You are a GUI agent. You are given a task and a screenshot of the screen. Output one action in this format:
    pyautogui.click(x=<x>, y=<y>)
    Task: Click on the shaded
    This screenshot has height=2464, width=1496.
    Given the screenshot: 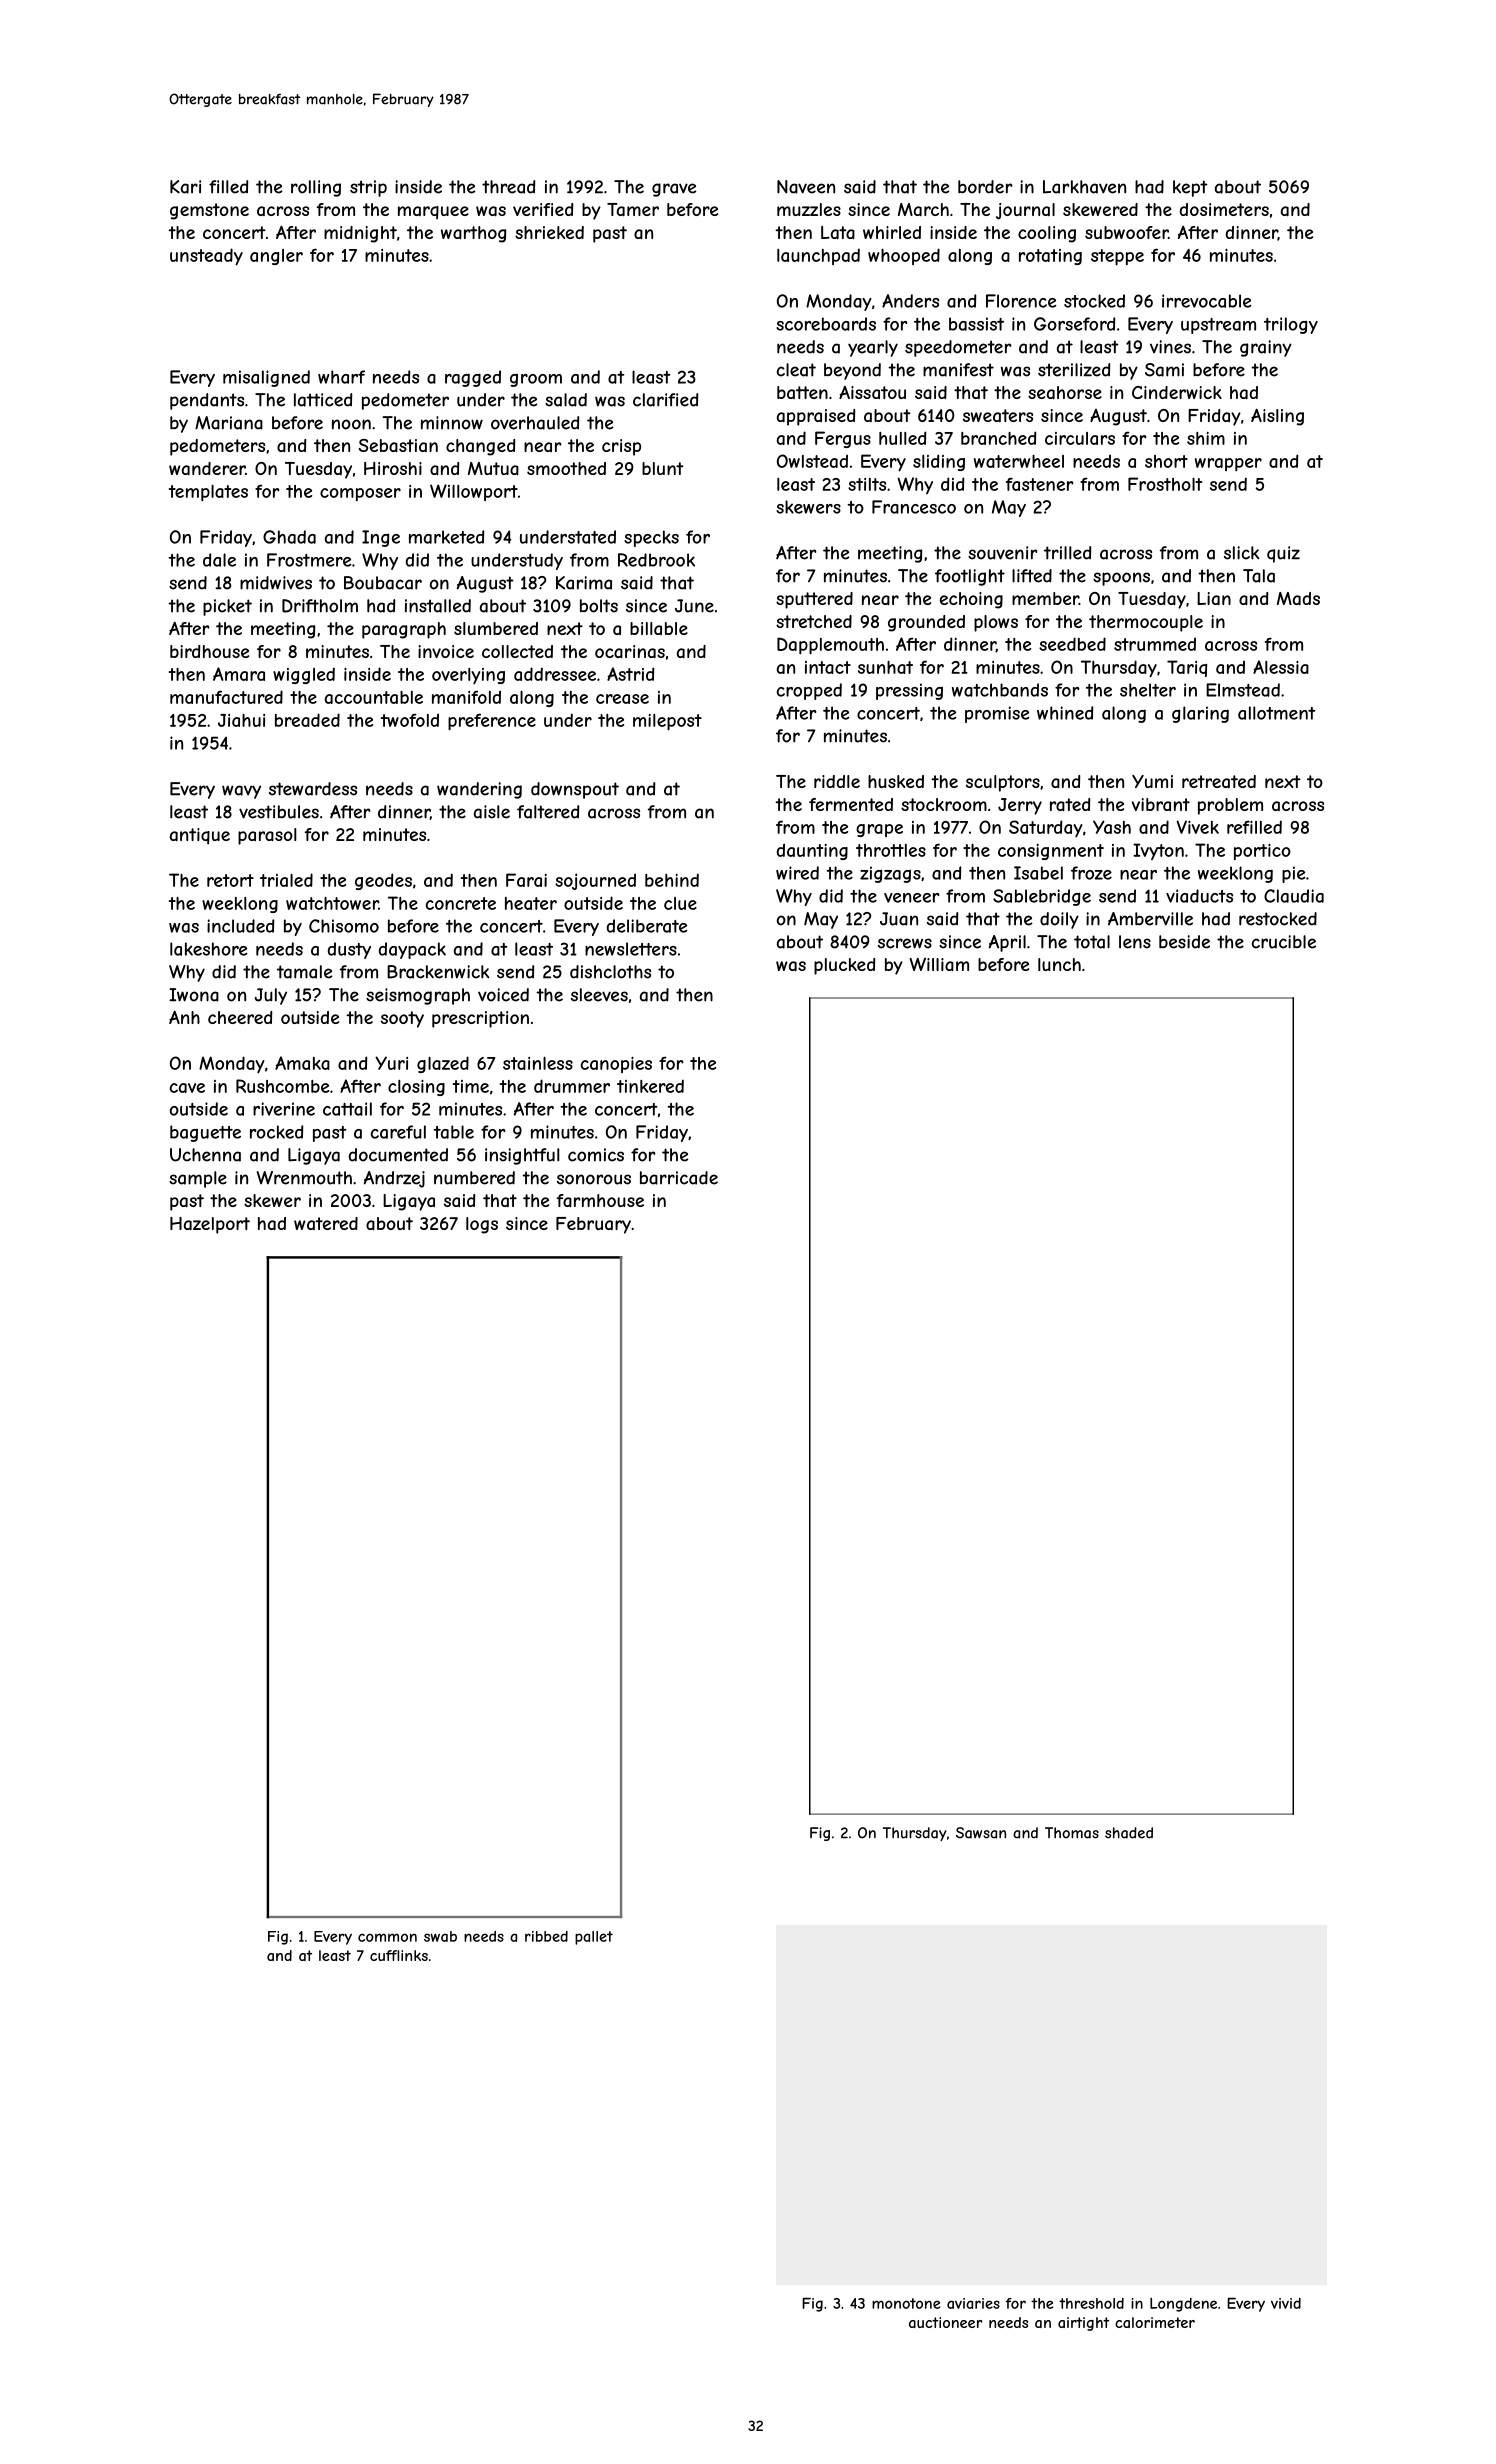 What is the action you would take?
    pyautogui.click(x=1129, y=1833)
